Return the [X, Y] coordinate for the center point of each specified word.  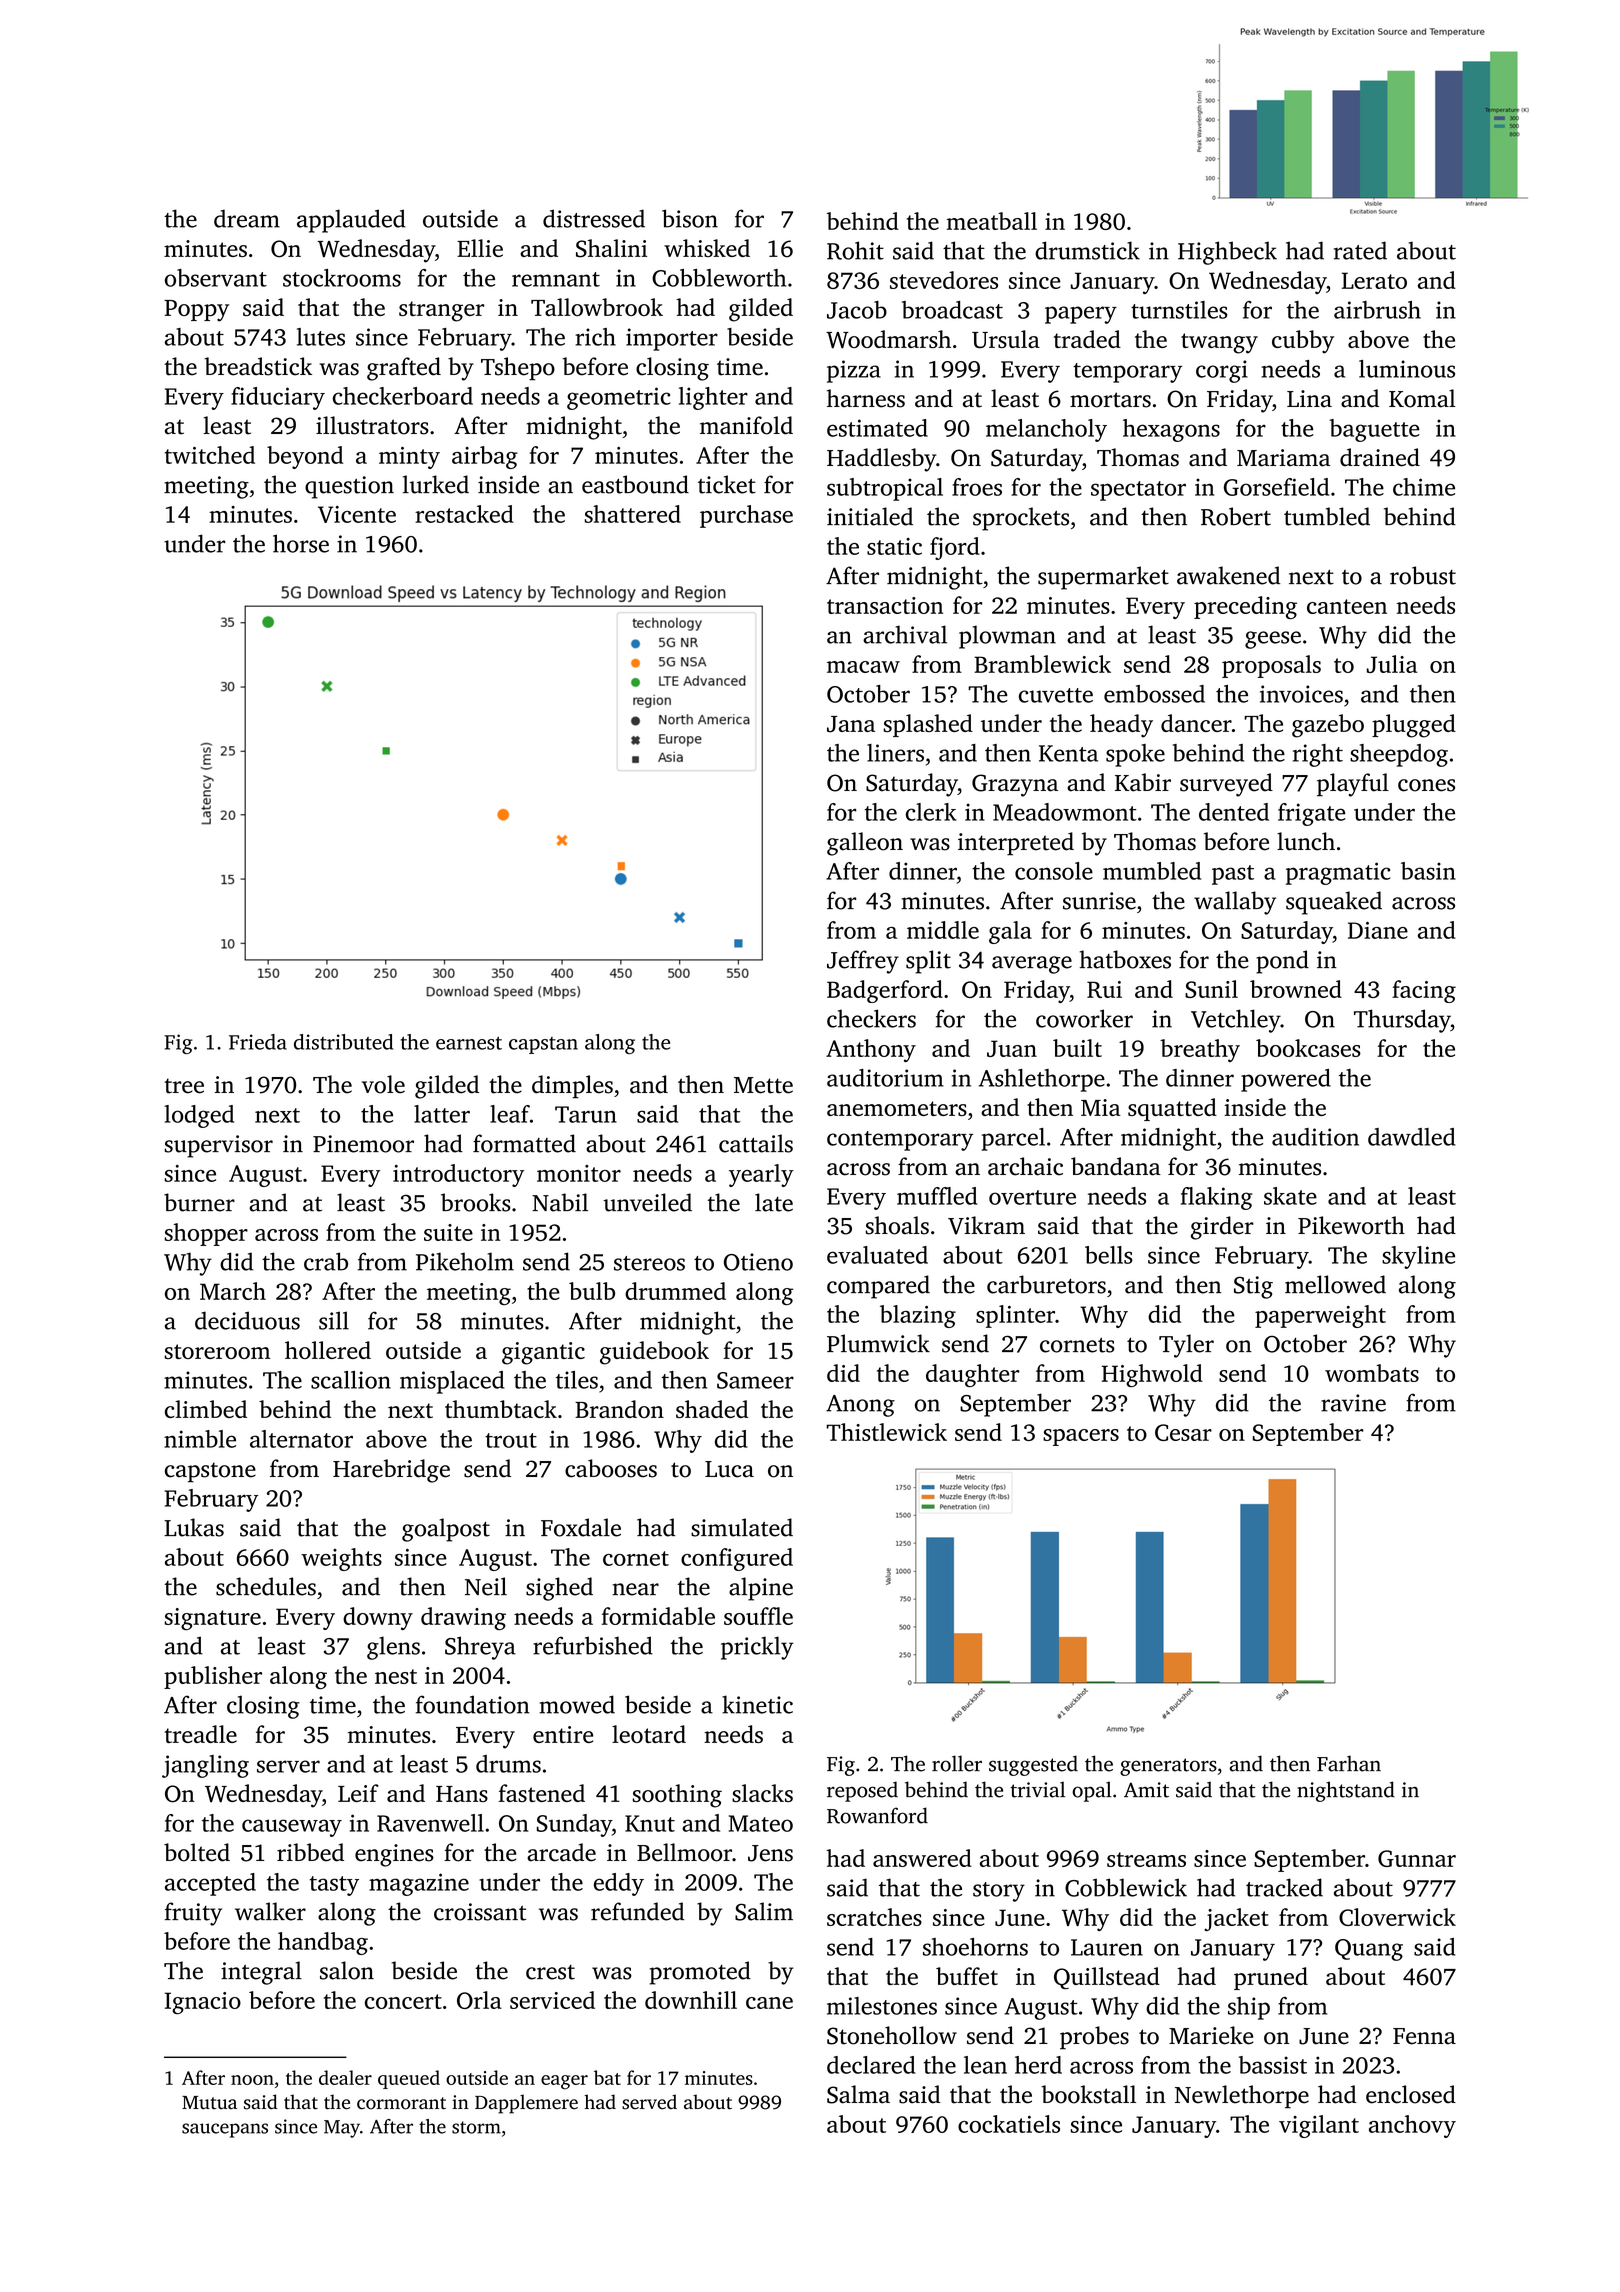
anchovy [1412, 2126]
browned [1296, 989]
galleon [865, 844]
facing [1424, 991]
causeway [292, 1828]
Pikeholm [465, 1261]
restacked [464, 514]
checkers [871, 1018]
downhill [691, 2000]
